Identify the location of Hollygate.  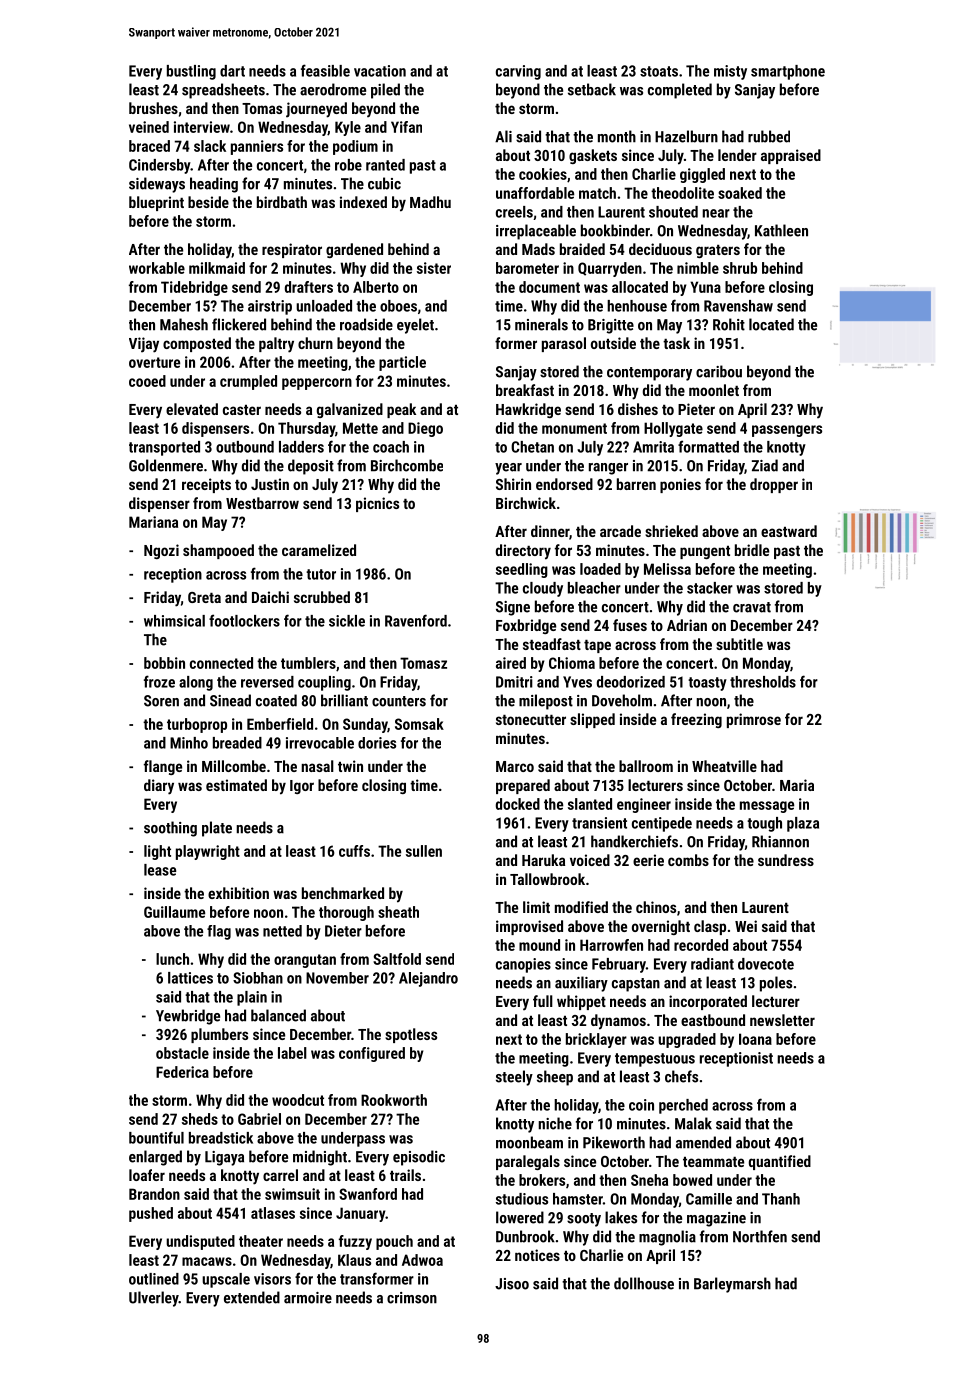
(673, 429).
